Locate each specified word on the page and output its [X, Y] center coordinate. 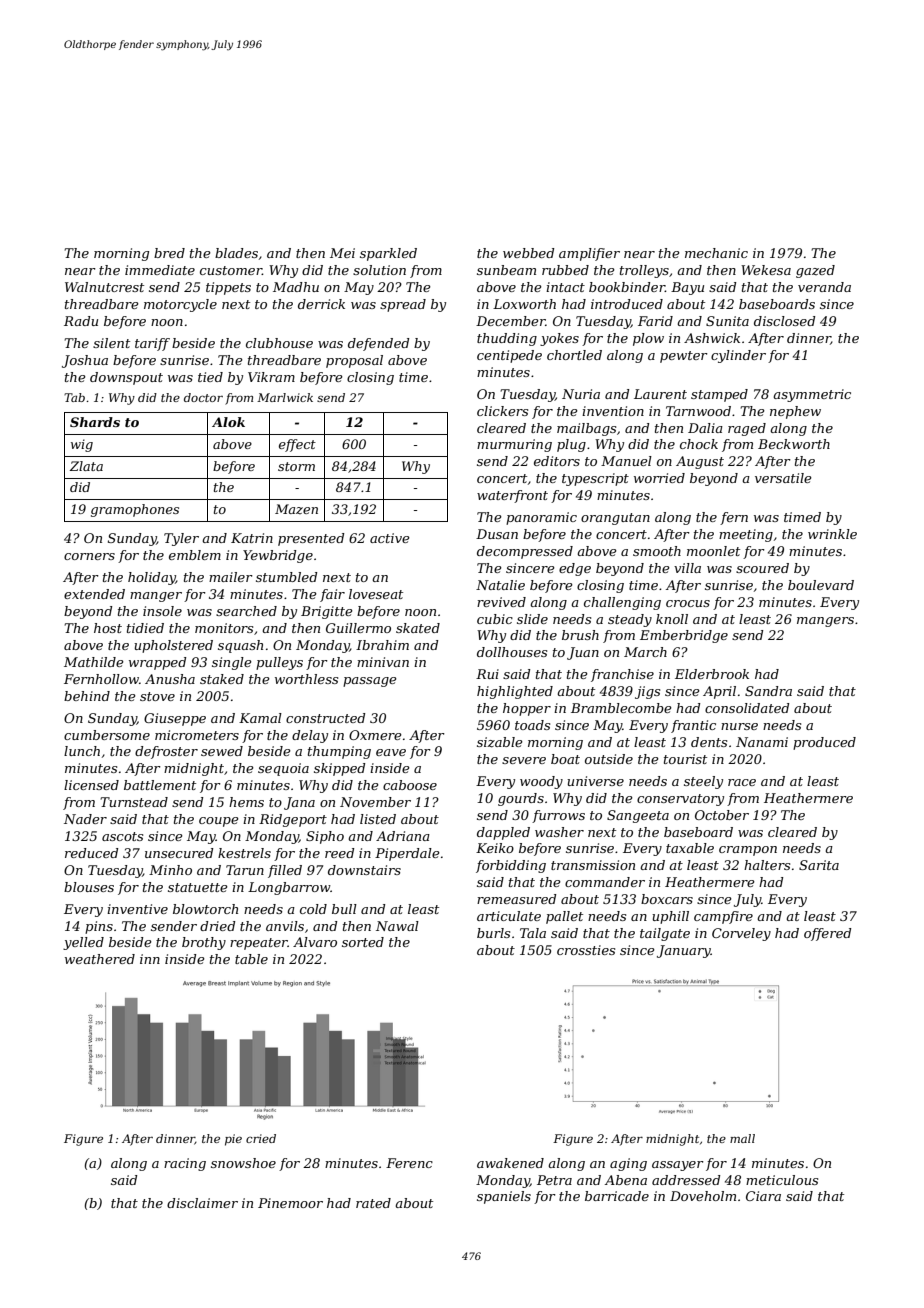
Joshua [85, 361]
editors [557, 461]
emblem [195, 555]
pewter [684, 357]
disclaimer [202, 1203]
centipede [509, 356]
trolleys [644, 271]
